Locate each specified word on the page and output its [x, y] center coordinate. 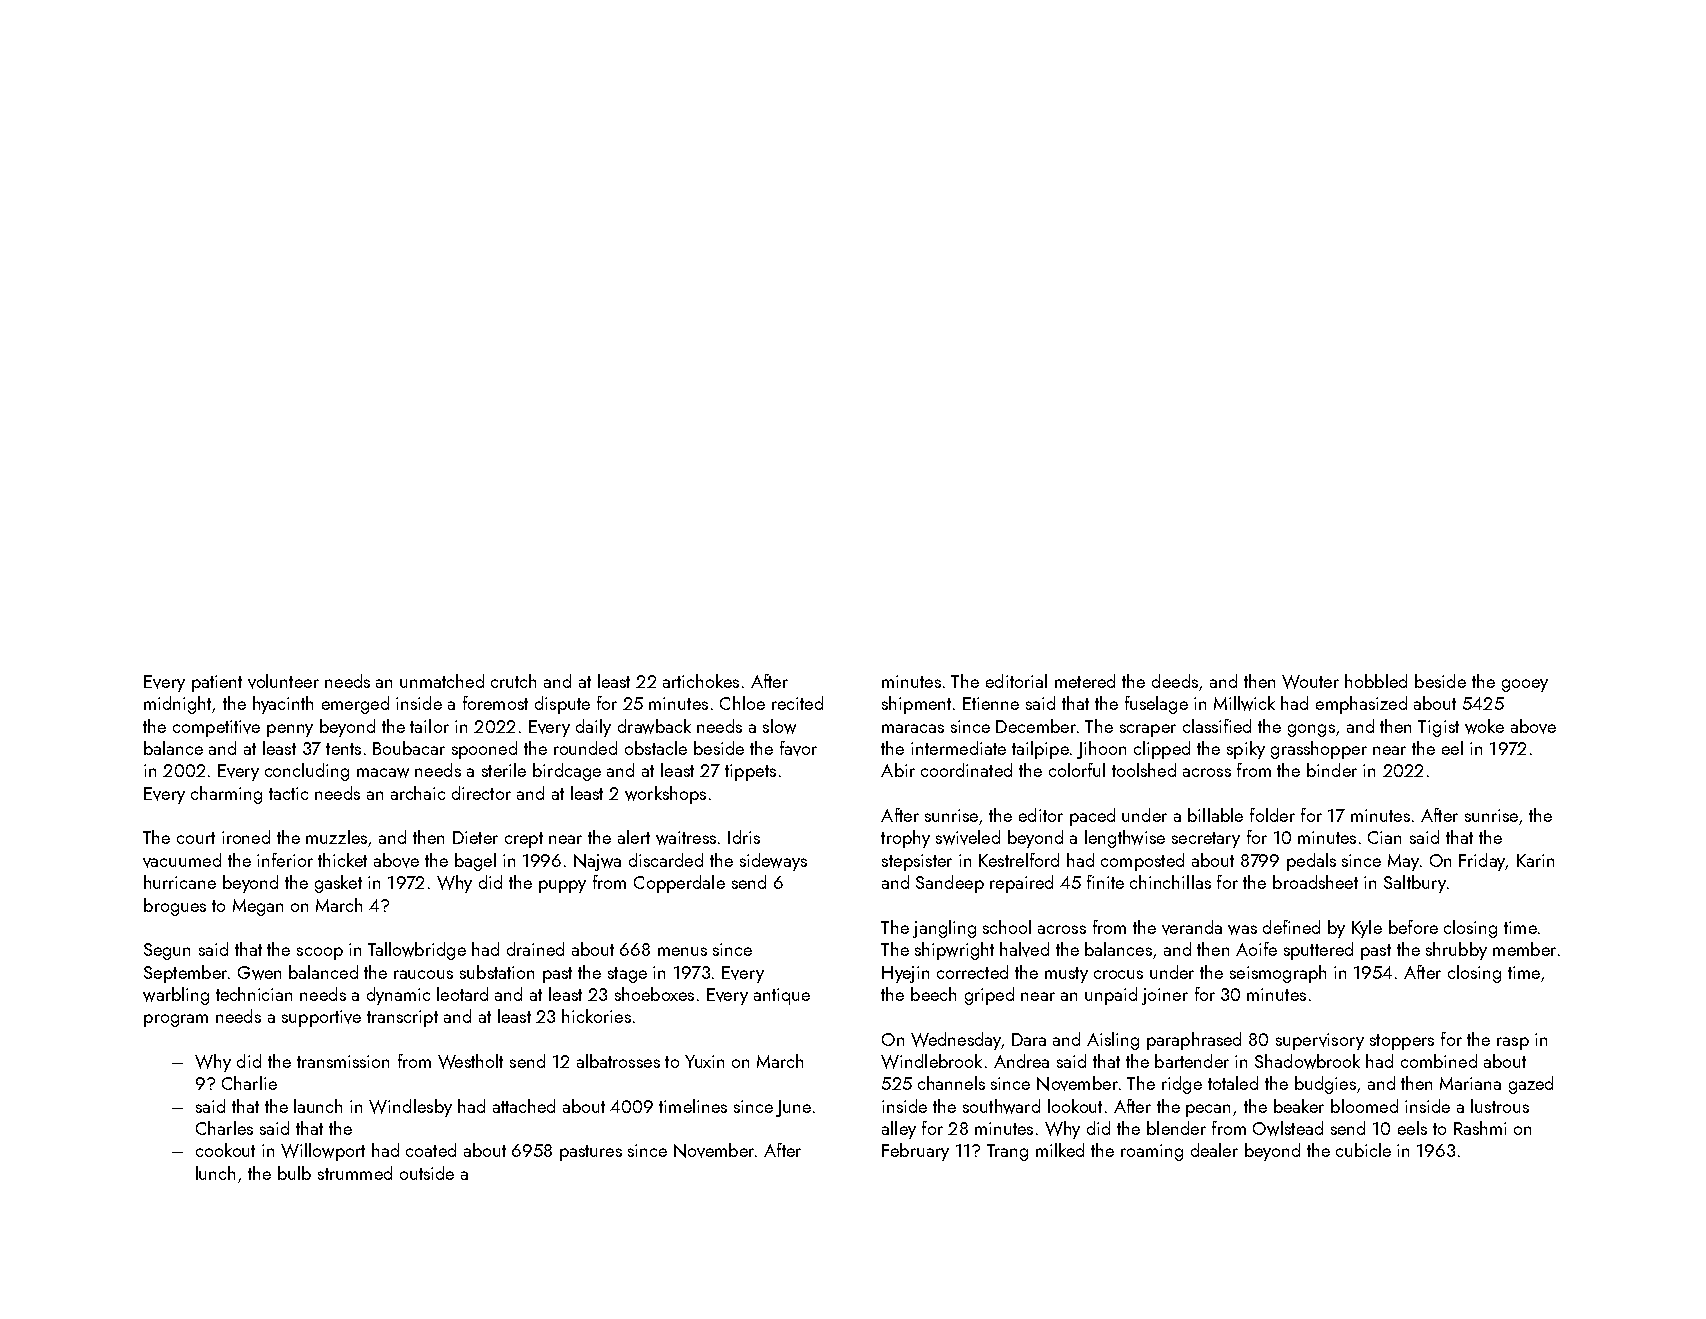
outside [427, 1173]
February [915, 1152]
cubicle [1363, 1150]
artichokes [701, 681]
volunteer [283, 681]
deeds [1175, 681]
